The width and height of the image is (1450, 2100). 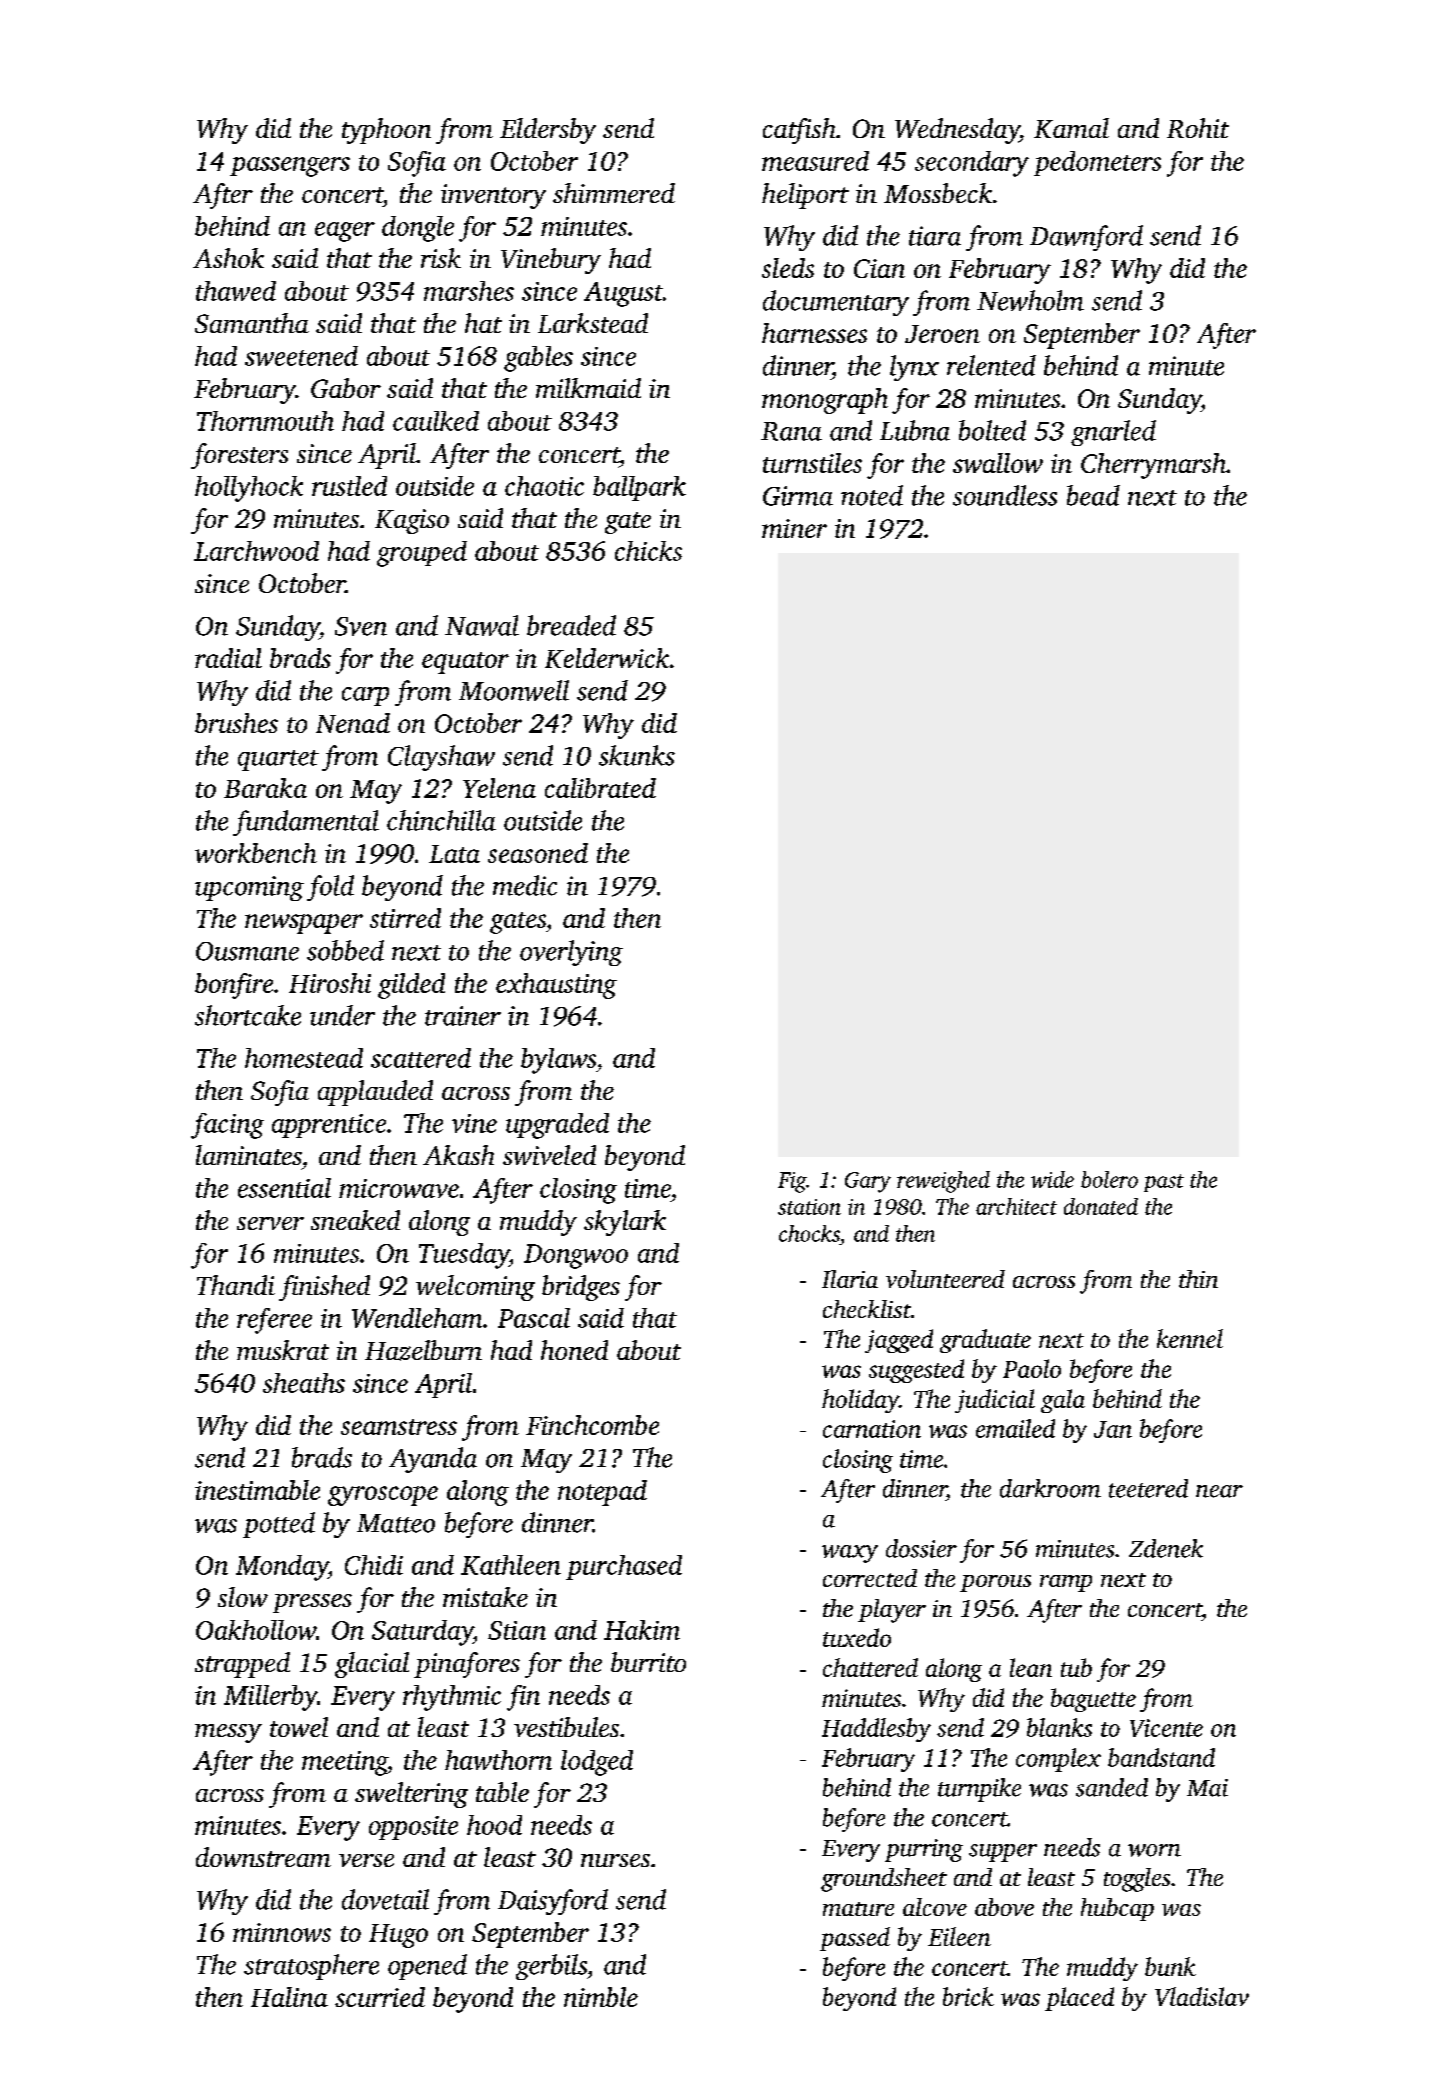 What do you see at coordinates (943, 1182) in the image?
I see `reweighed` at bounding box center [943, 1182].
